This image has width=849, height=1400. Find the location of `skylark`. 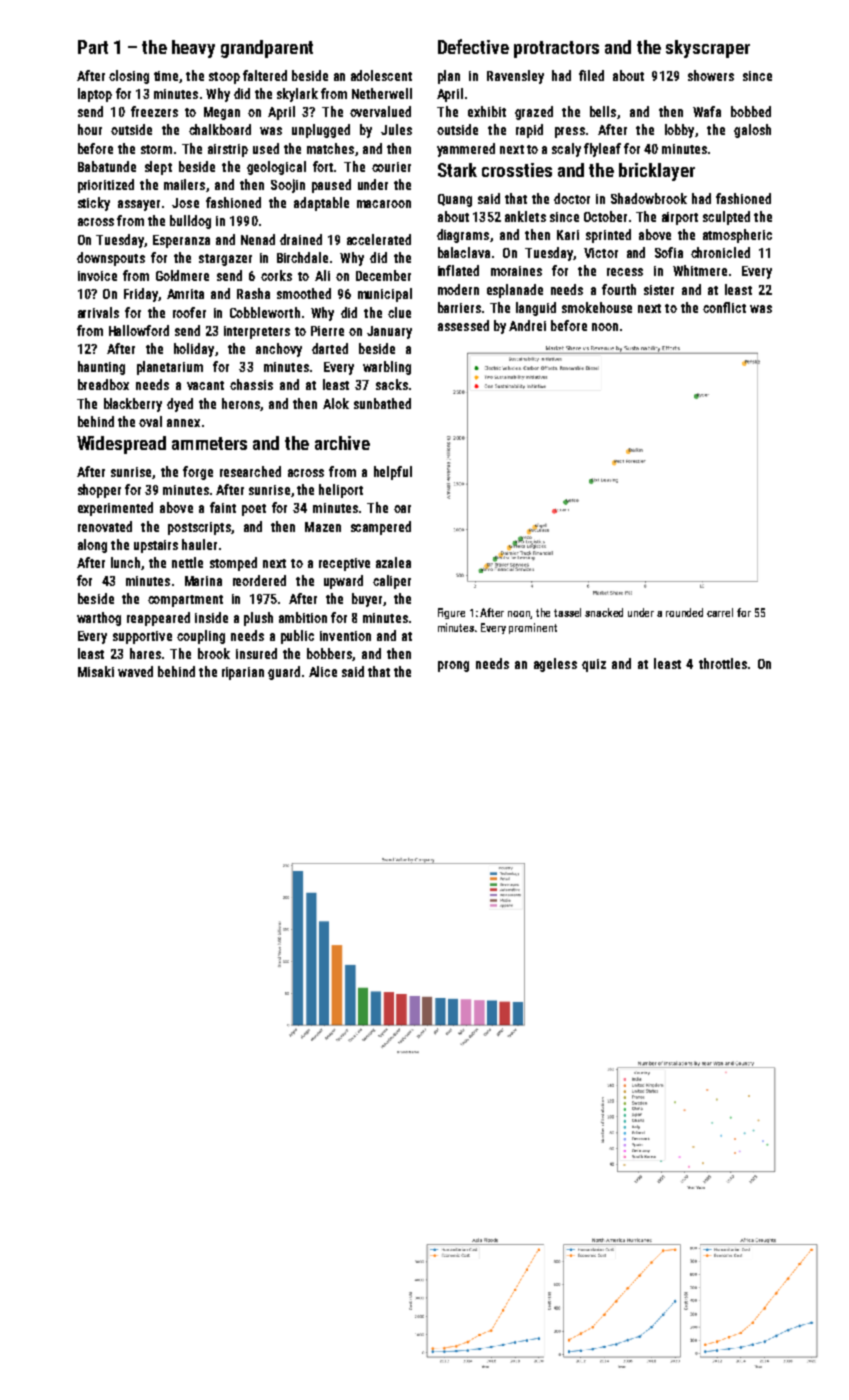

skylark is located at coordinates (297, 95).
